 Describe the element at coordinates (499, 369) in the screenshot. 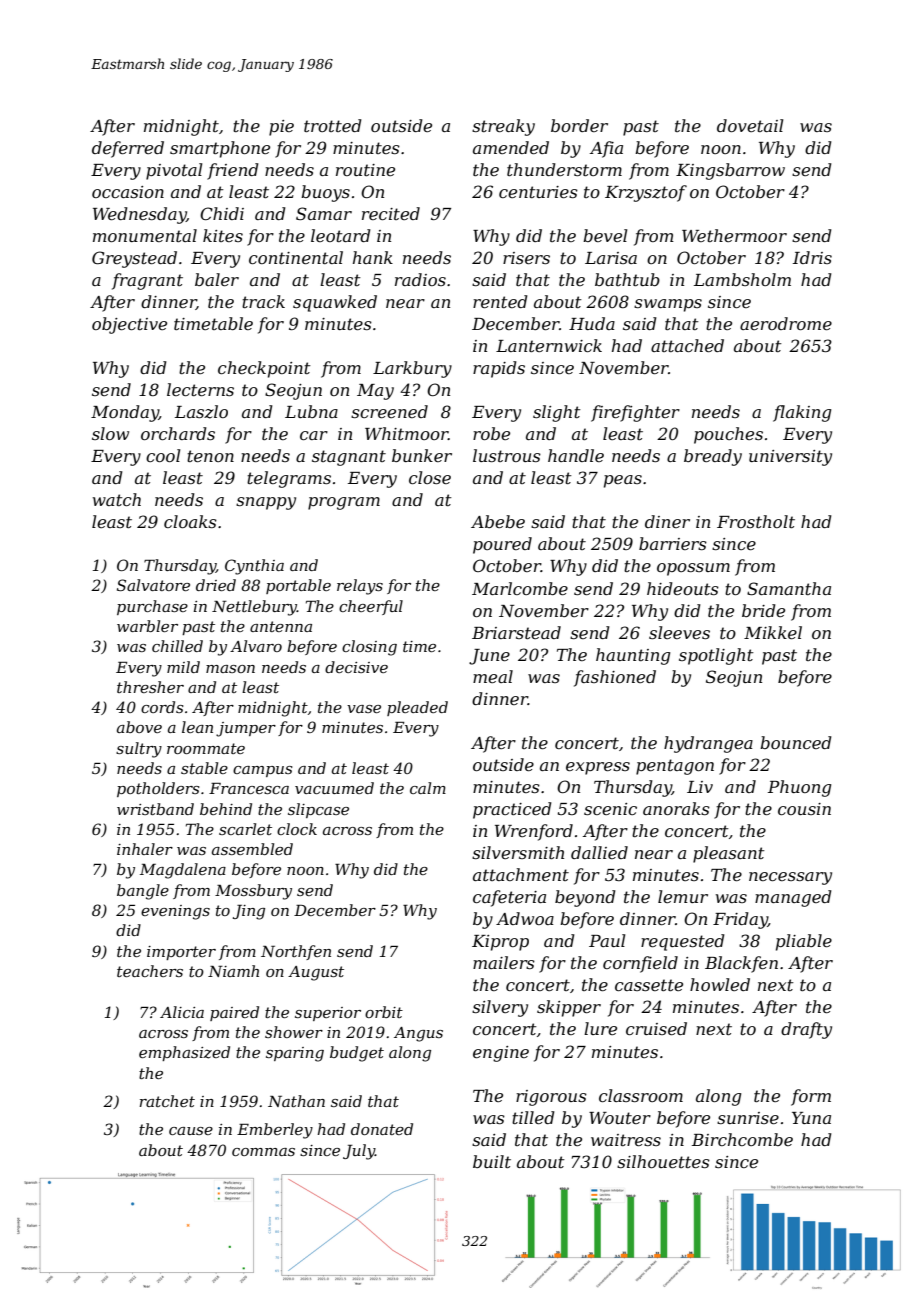

I see `rapids` at that location.
